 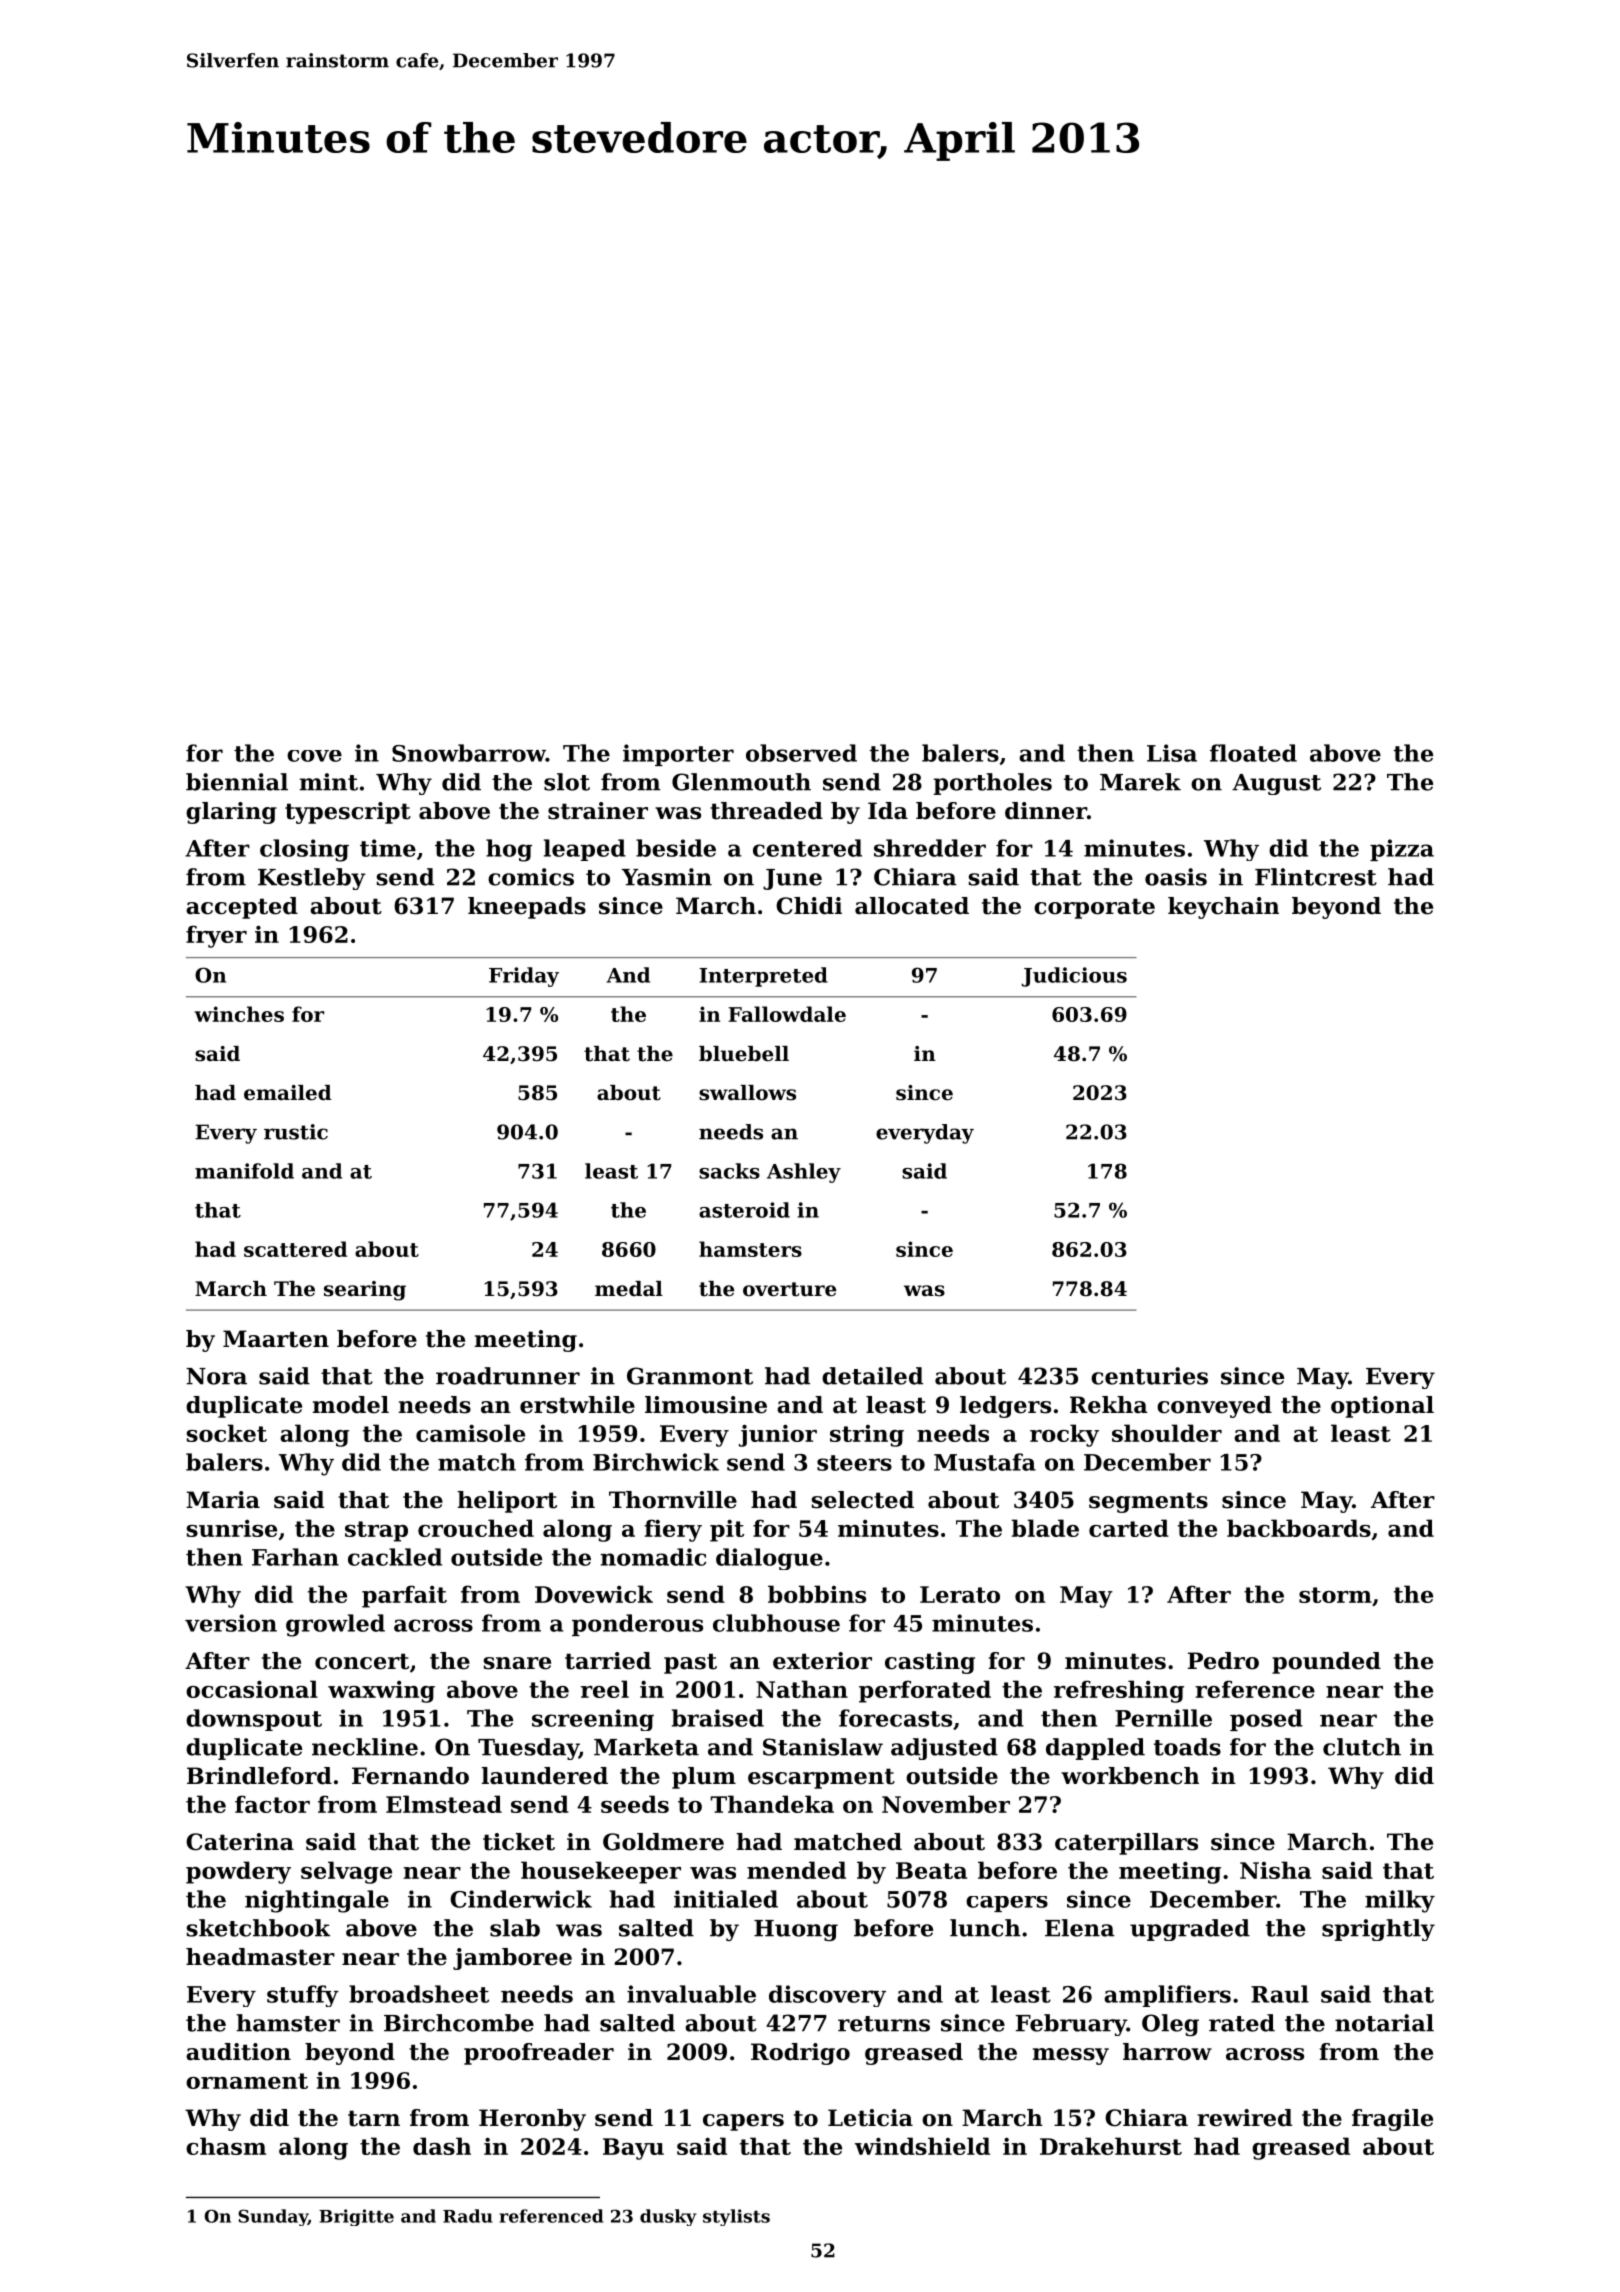 What do you see at coordinates (237, 782) in the screenshot?
I see `biennial` at bounding box center [237, 782].
